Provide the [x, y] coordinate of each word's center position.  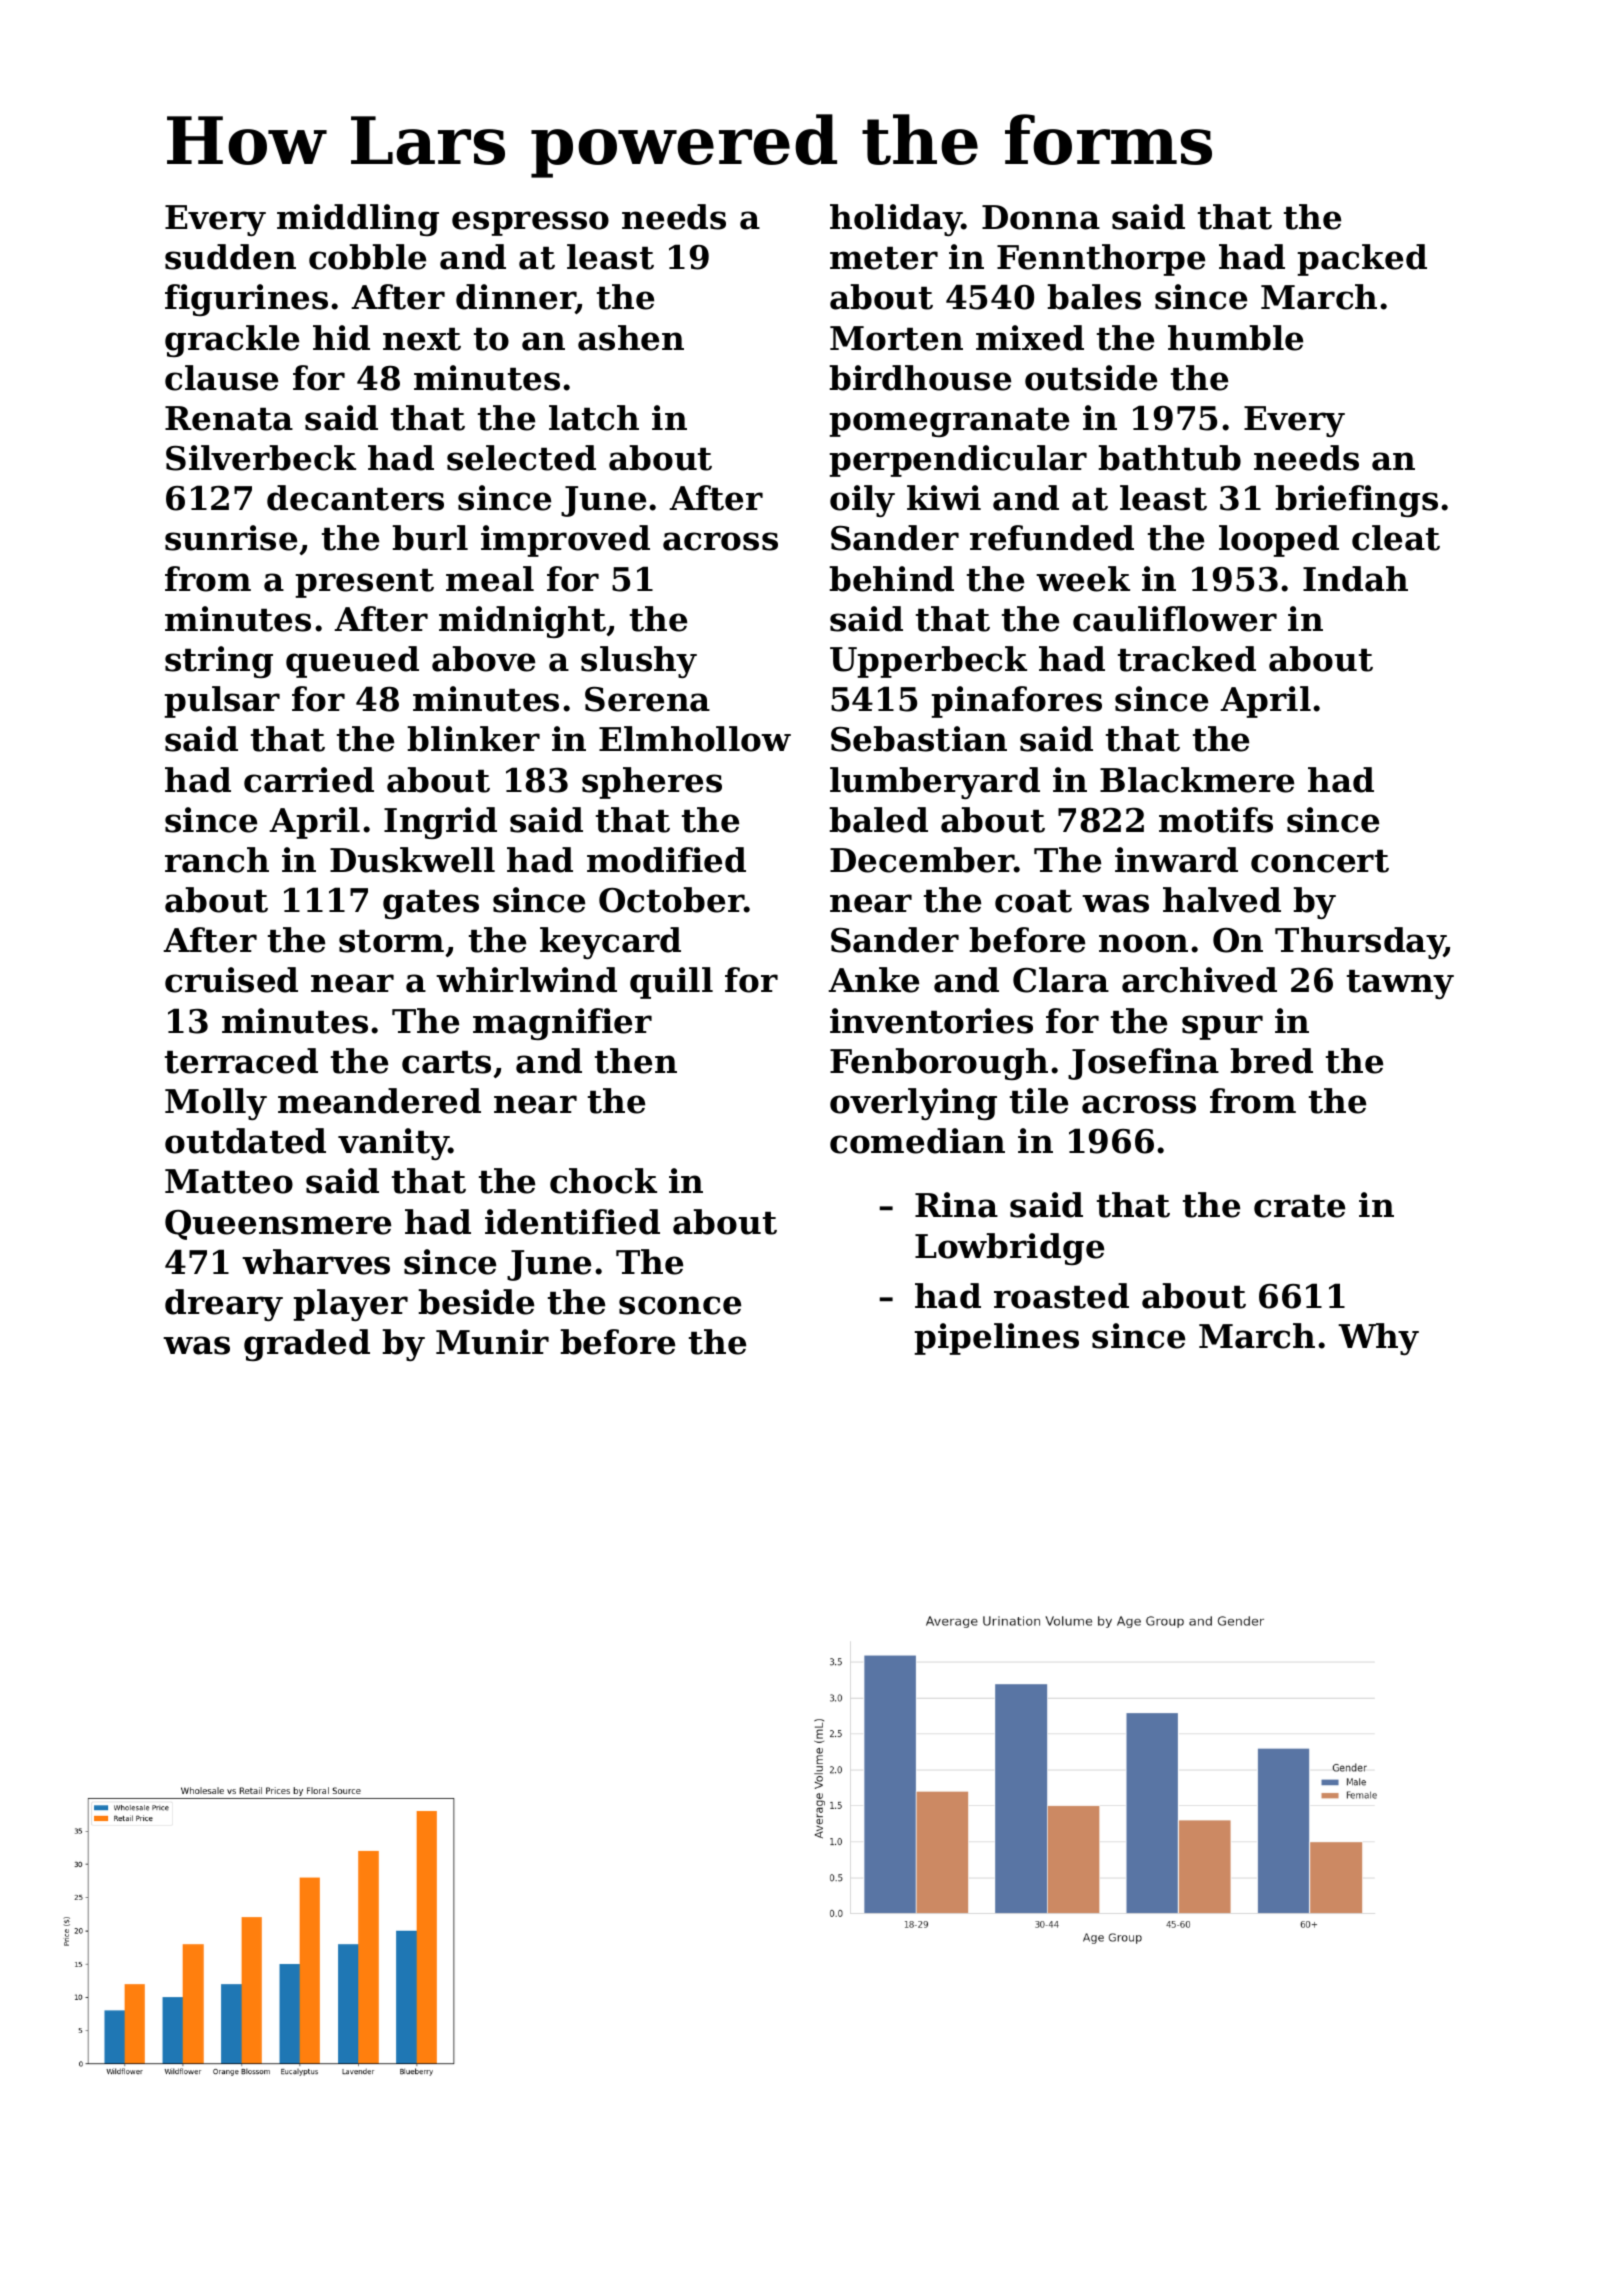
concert [1320, 861]
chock [603, 1181]
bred [1271, 1061]
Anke [873, 980]
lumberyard [935, 783]
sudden [230, 257]
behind [891, 579]
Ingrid [440, 823]
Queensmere [278, 1225]
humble [1235, 338]
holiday [896, 220]
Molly [216, 1104]
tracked [1187, 659]
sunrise [231, 538]
